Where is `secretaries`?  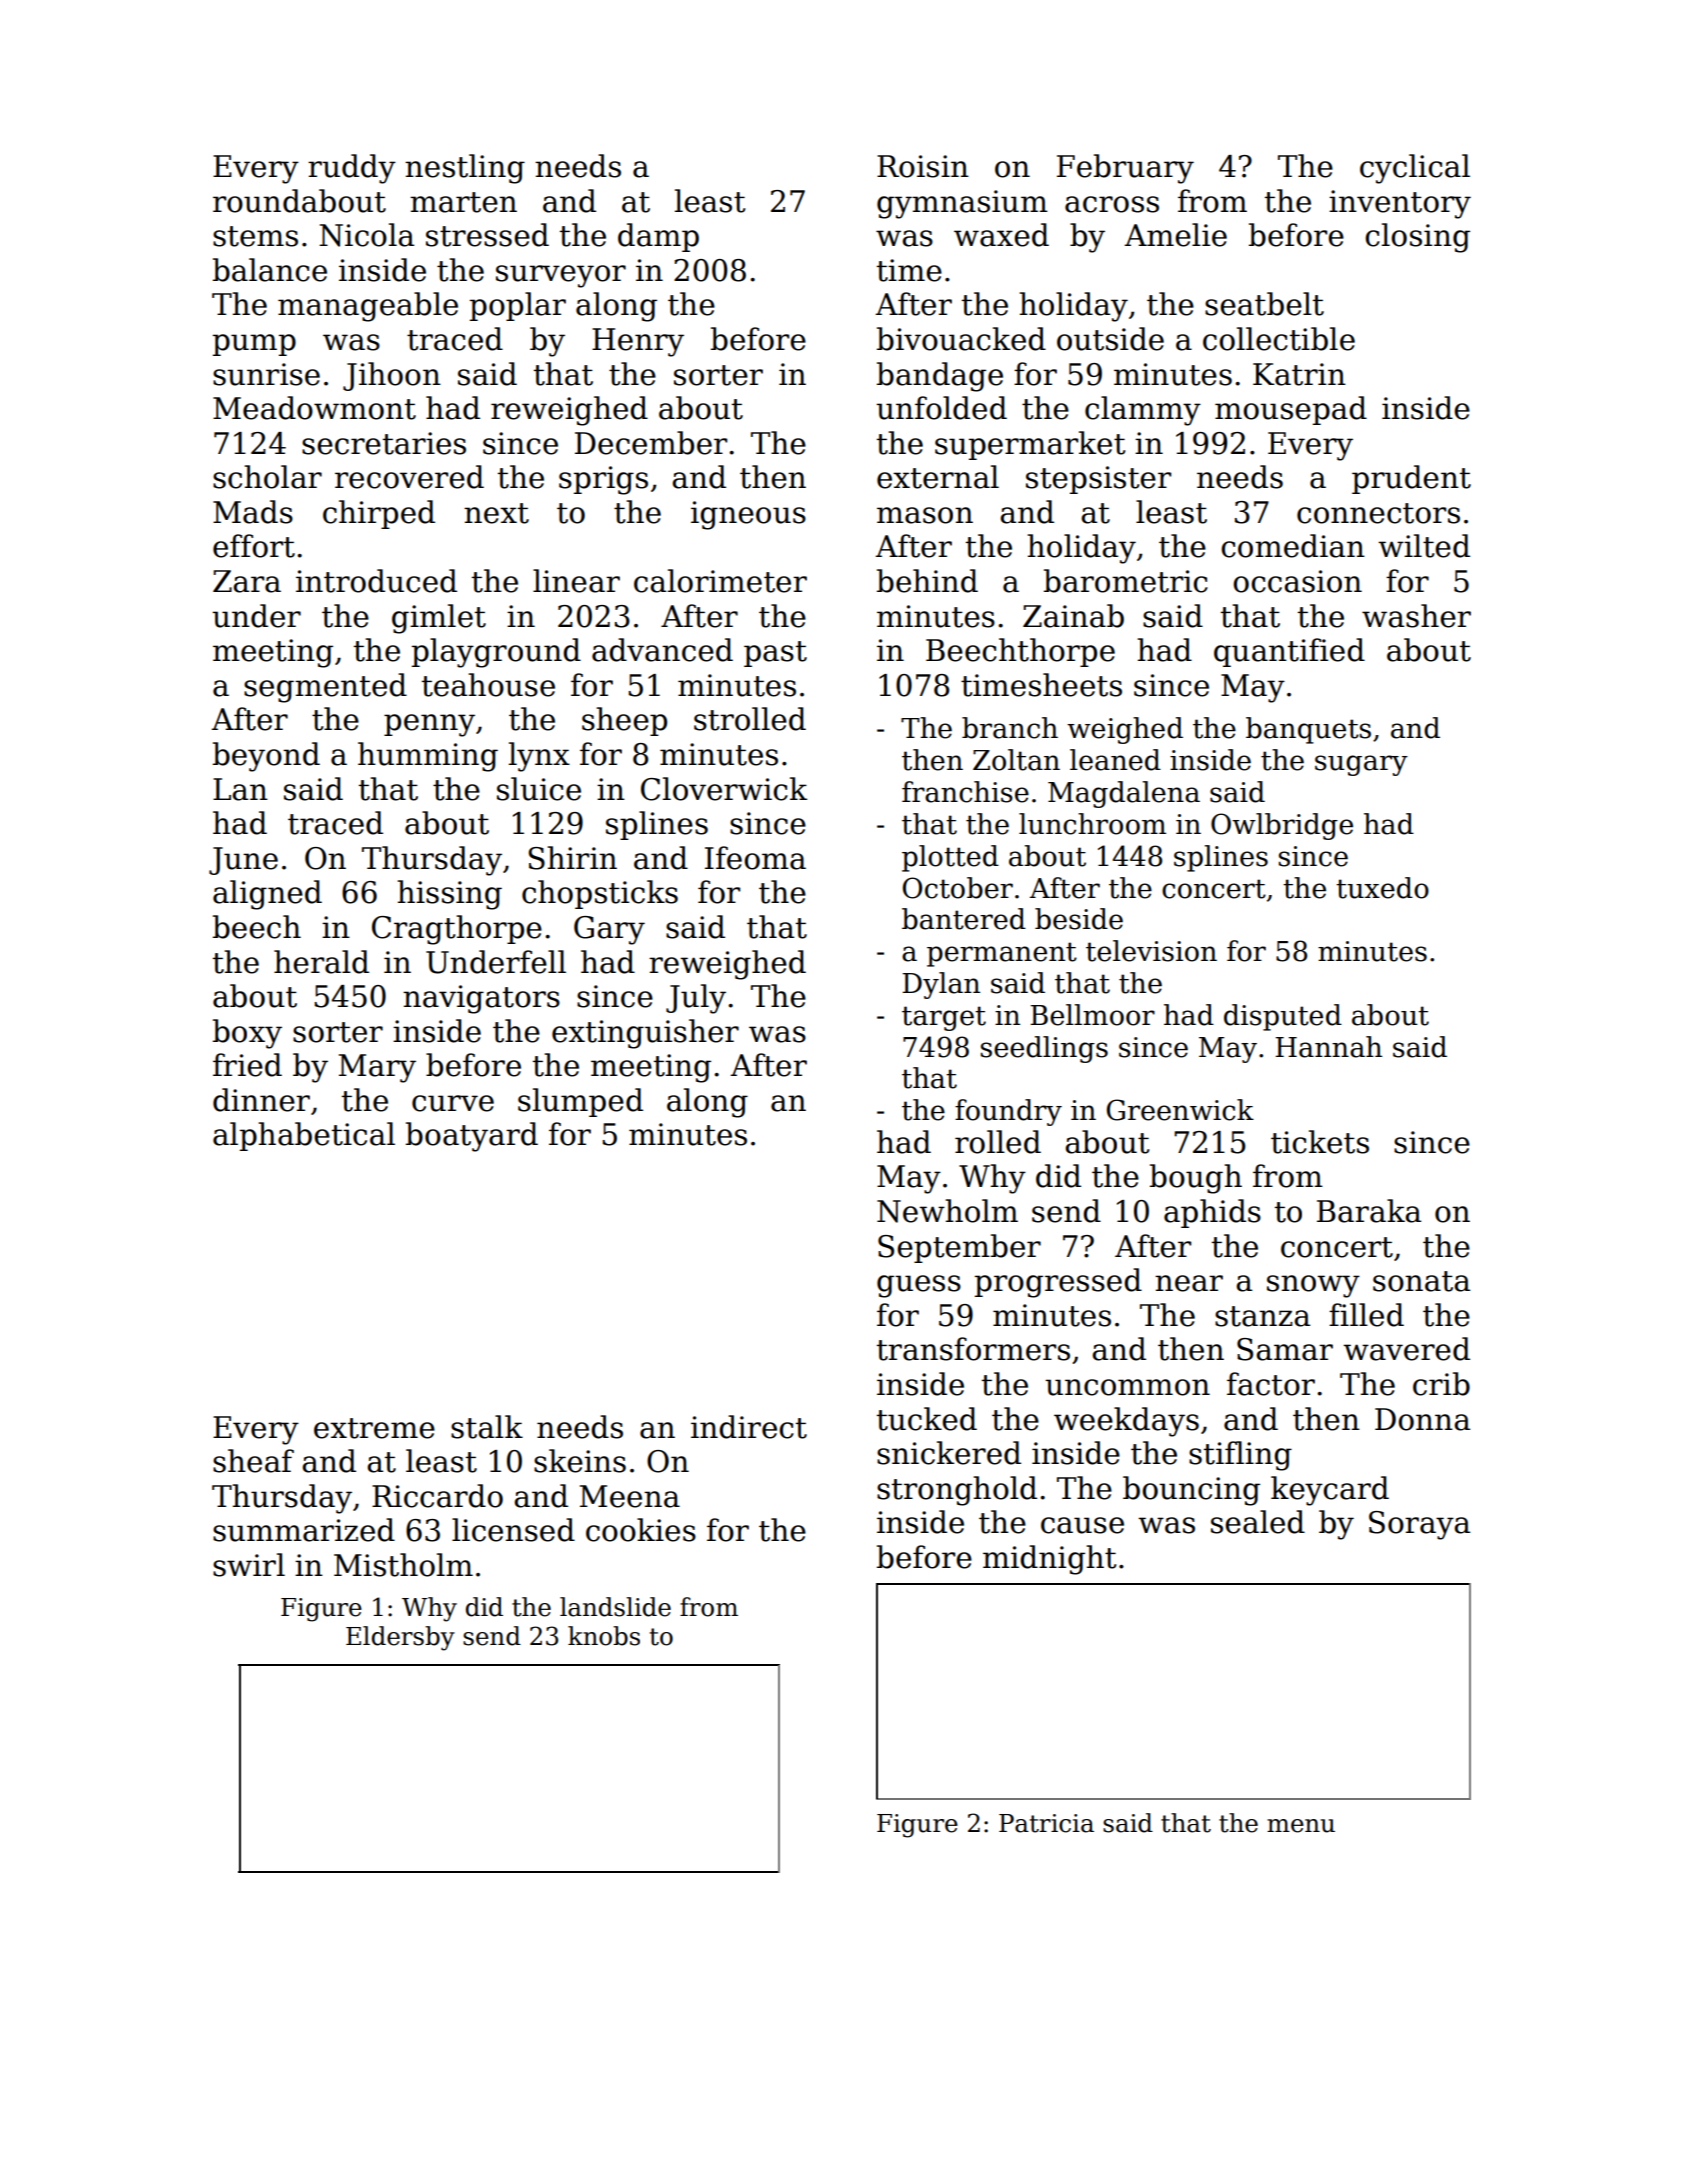 secretaries is located at coordinates (384, 443).
